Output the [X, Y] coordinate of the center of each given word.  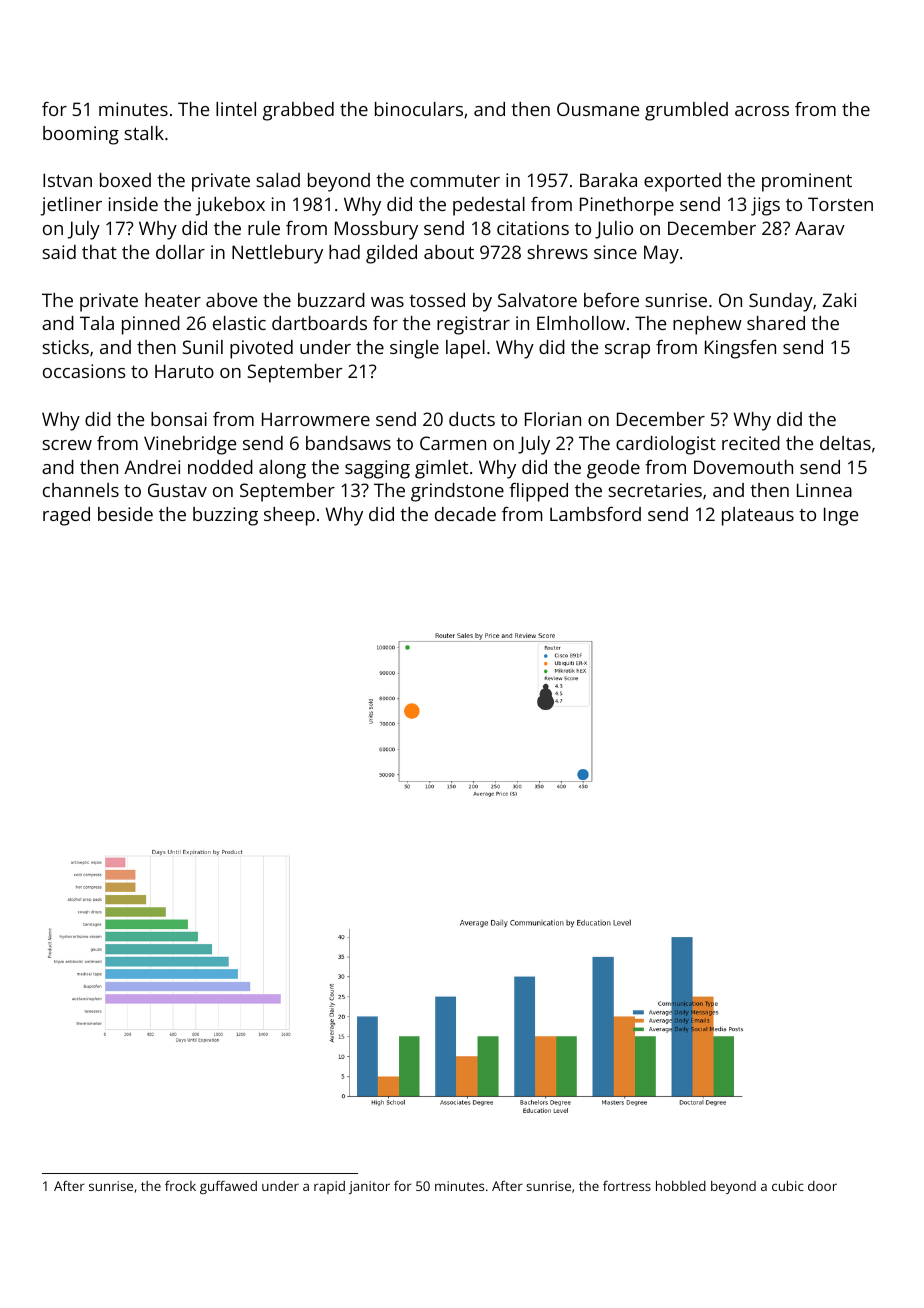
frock [180, 1186]
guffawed [228, 1187]
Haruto [184, 371]
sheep [289, 516]
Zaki [839, 300]
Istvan [67, 180]
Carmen [453, 443]
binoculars [419, 109]
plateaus [758, 516]
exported [682, 182]
